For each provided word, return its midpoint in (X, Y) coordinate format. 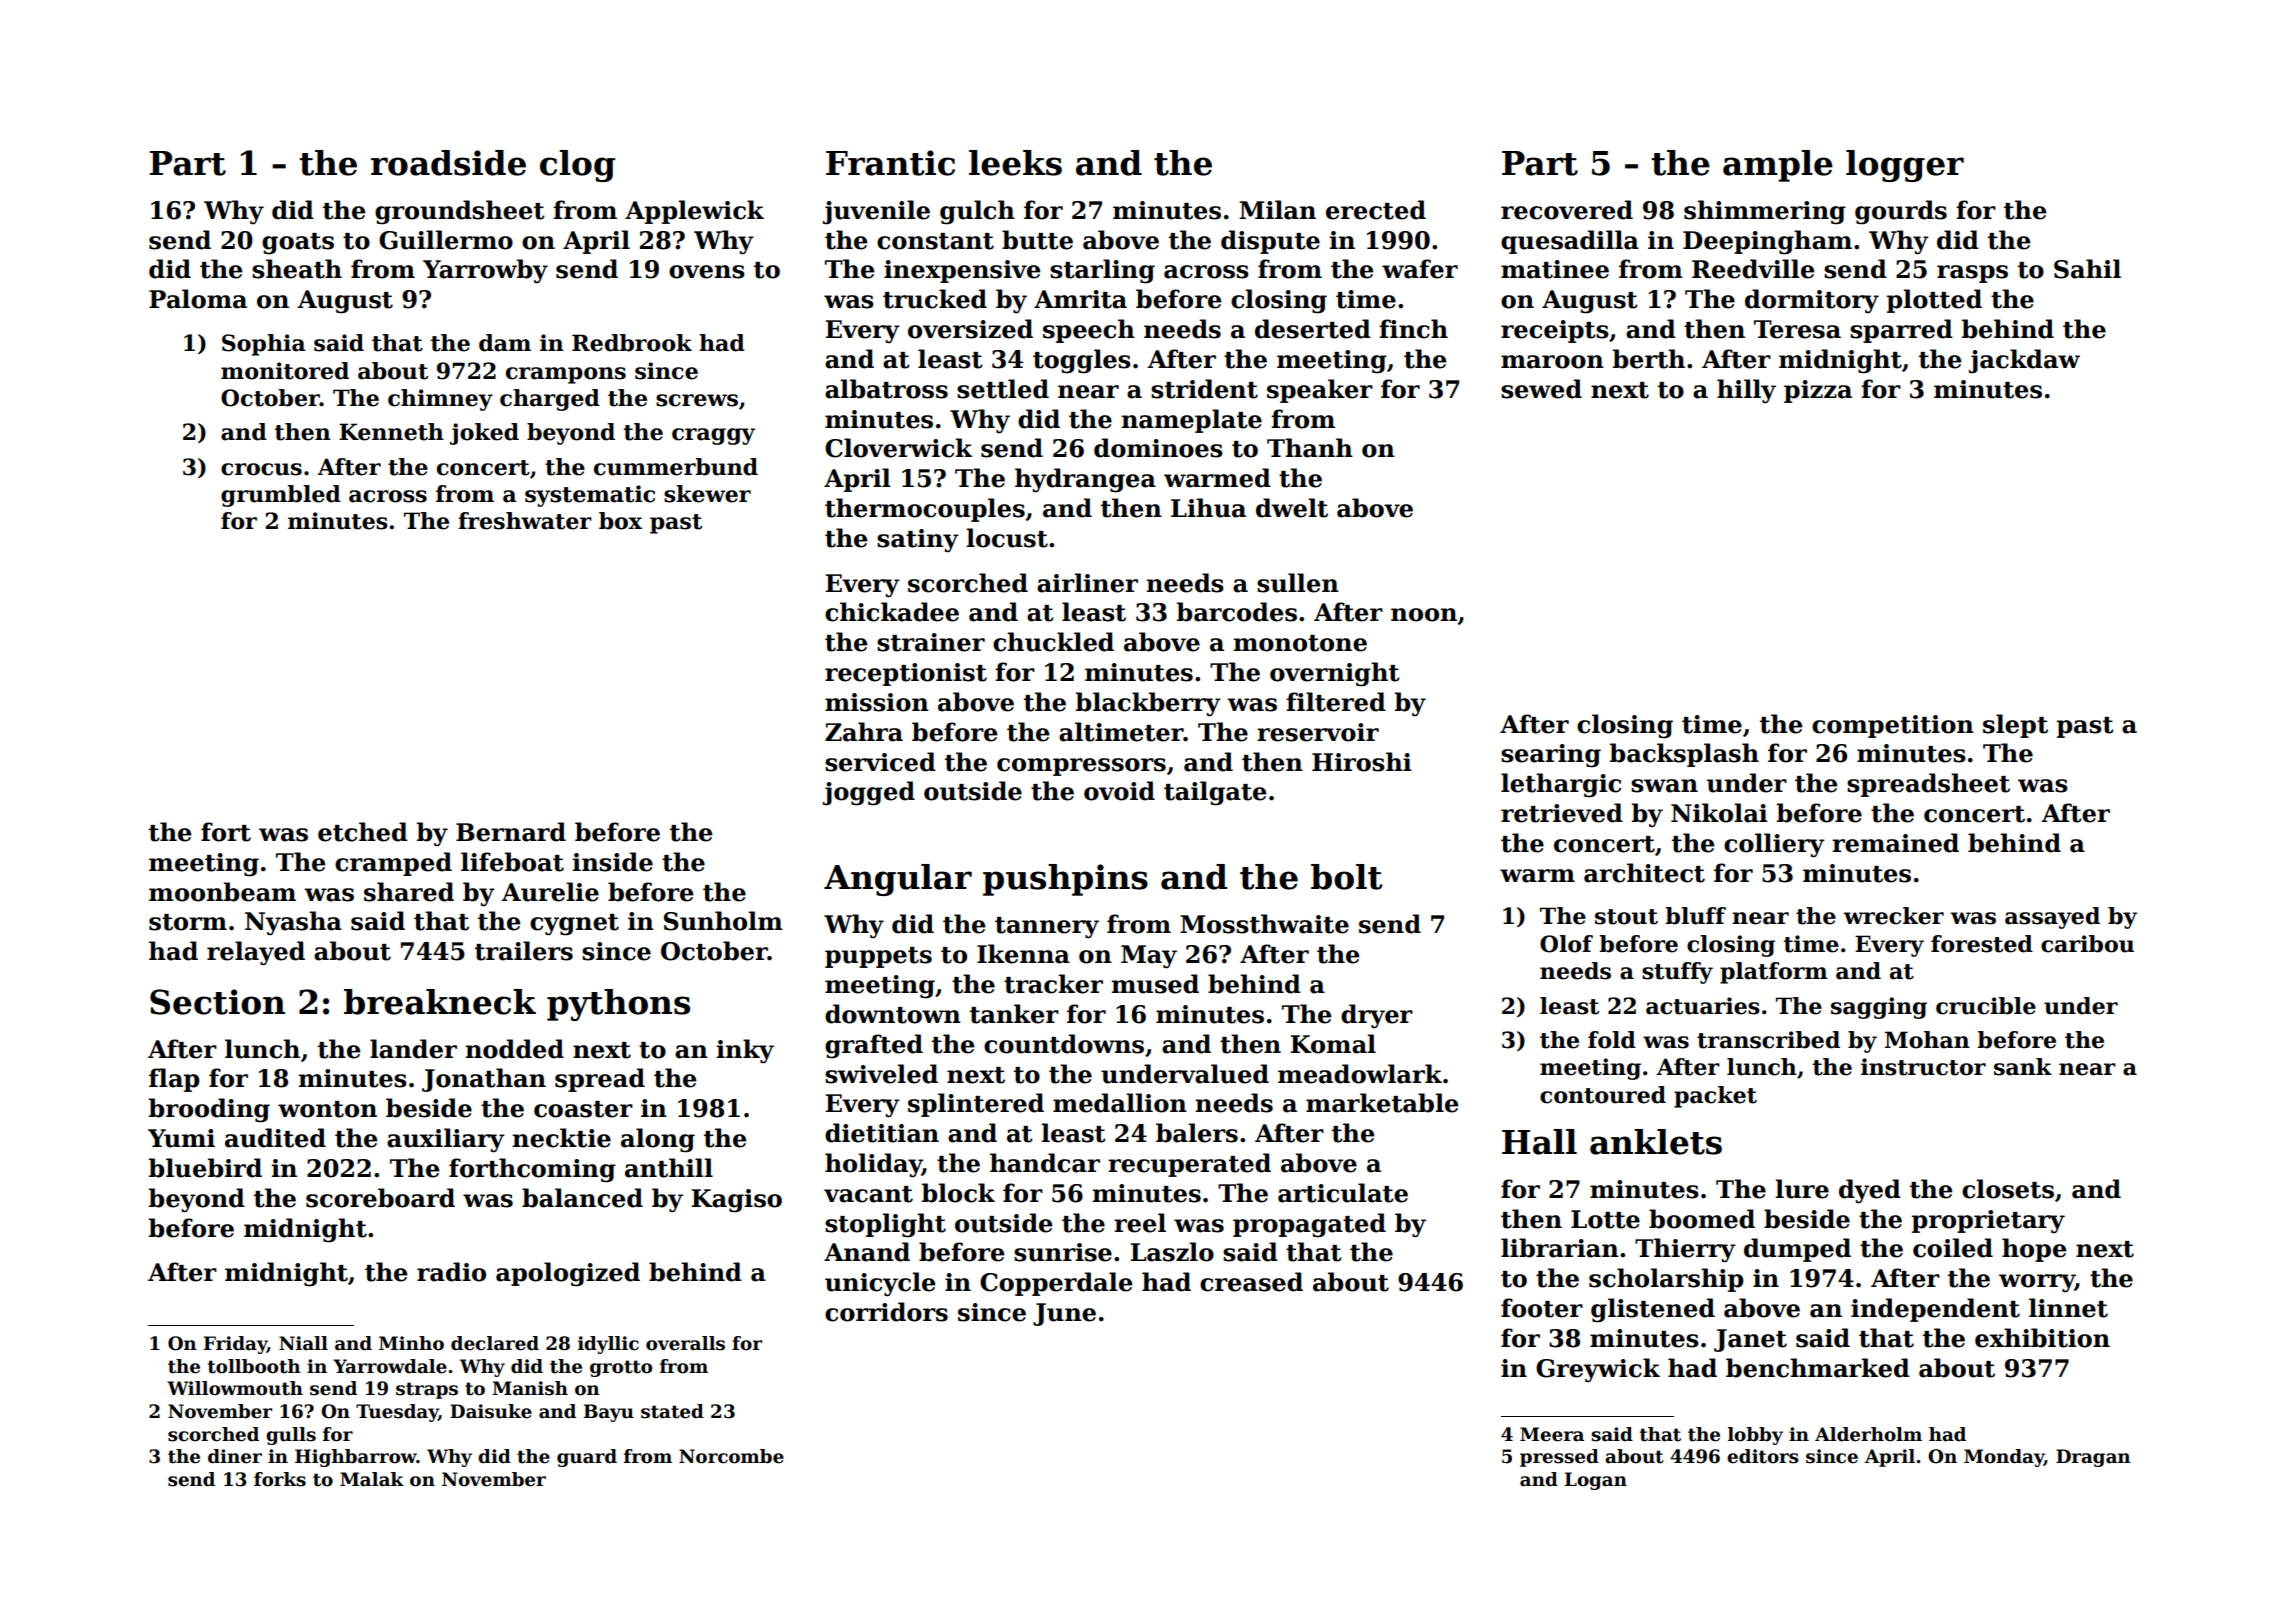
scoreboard (380, 1198)
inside (612, 862)
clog (577, 166)
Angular (898, 880)
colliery (1774, 845)
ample (1778, 166)
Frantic (890, 163)
